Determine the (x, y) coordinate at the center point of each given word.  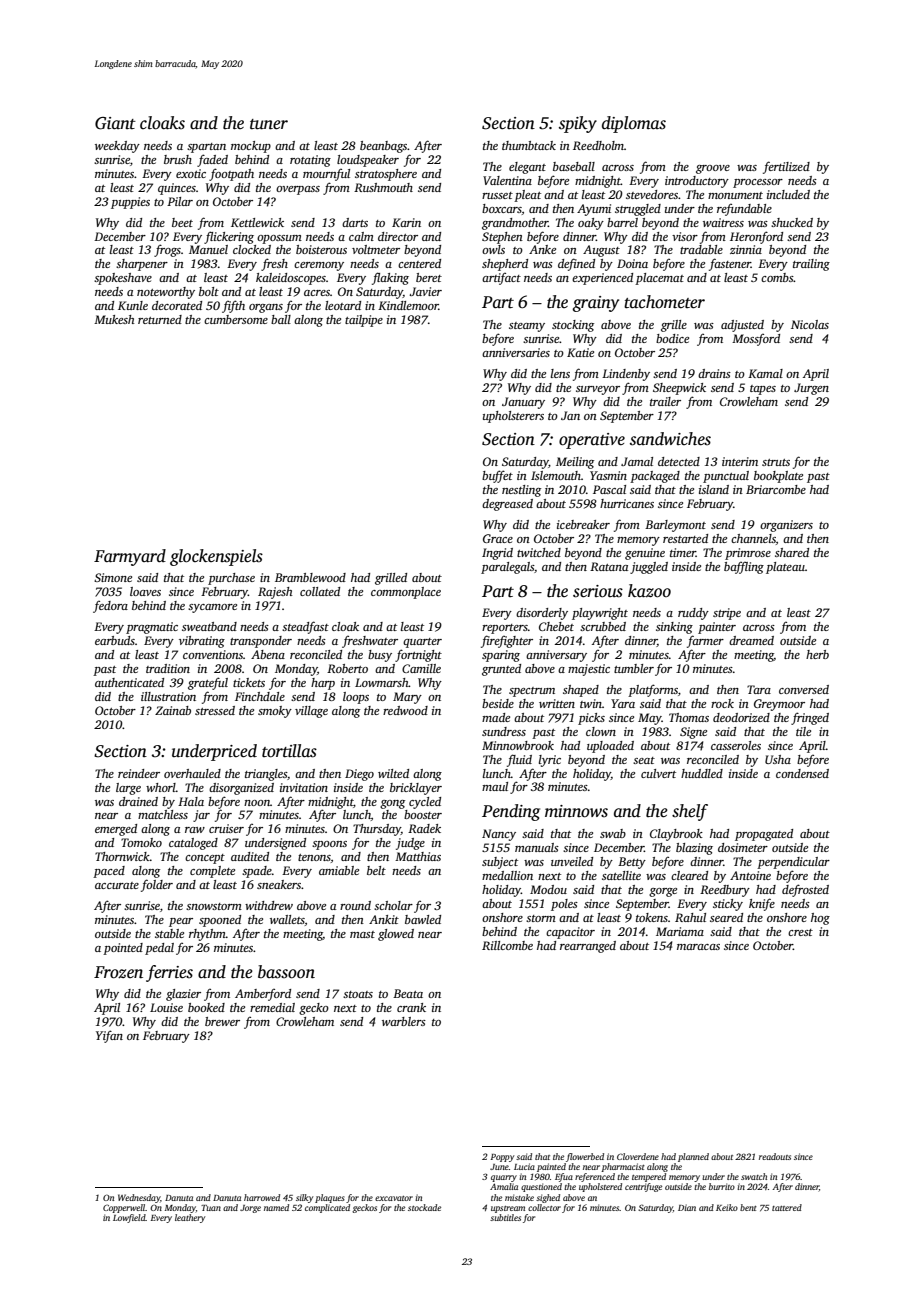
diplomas (634, 124)
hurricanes (627, 503)
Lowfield (129, 1218)
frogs (167, 250)
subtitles (505, 1217)
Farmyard (130, 557)
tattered (787, 1207)
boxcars (502, 208)
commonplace (406, 593)
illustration (168, 696)
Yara (623, 703)
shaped (581, 691)
